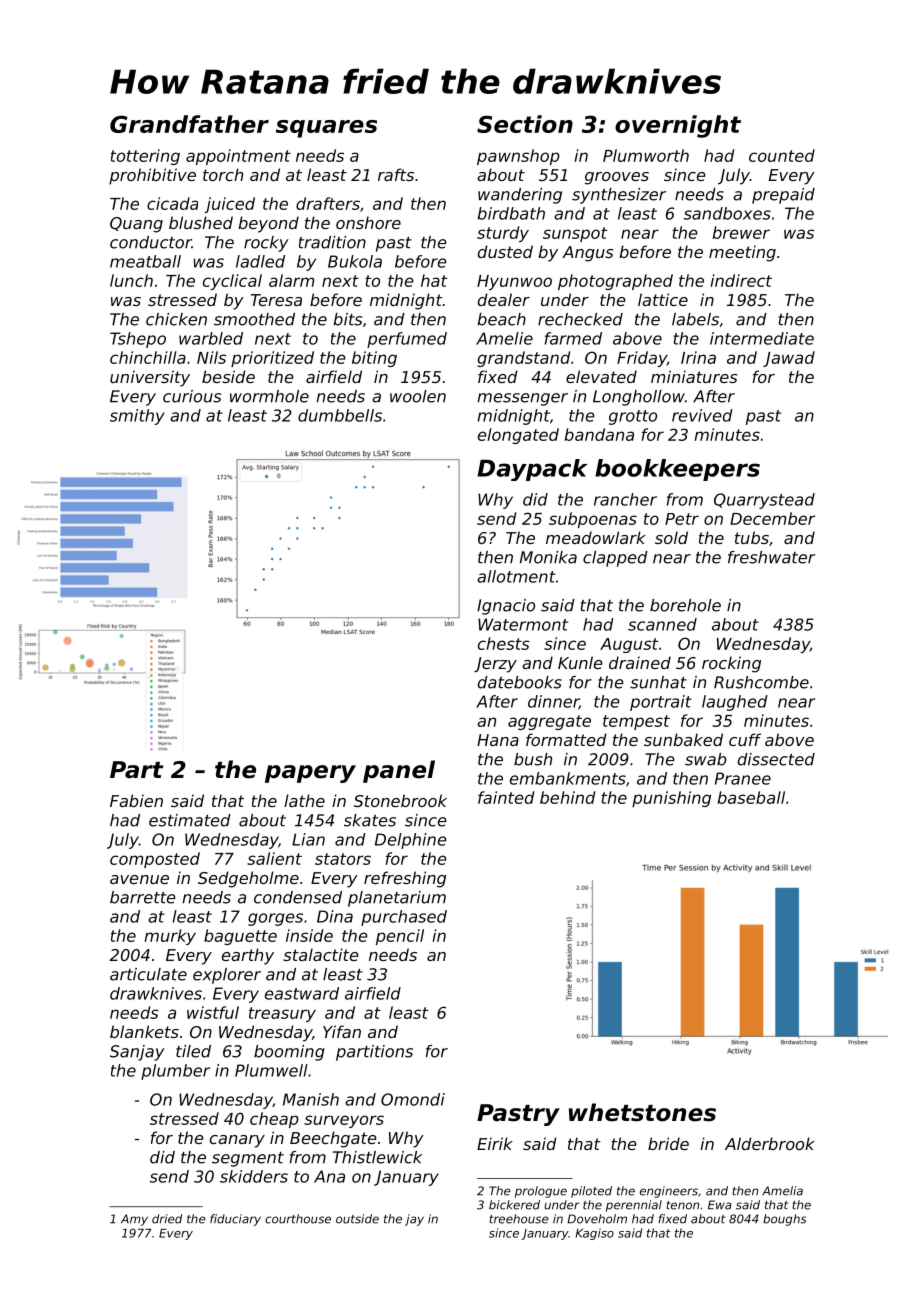  What do you see at coordinates (357, 1219) in the screenshot?
I see `outside` at bounding box center [357, 1219].
